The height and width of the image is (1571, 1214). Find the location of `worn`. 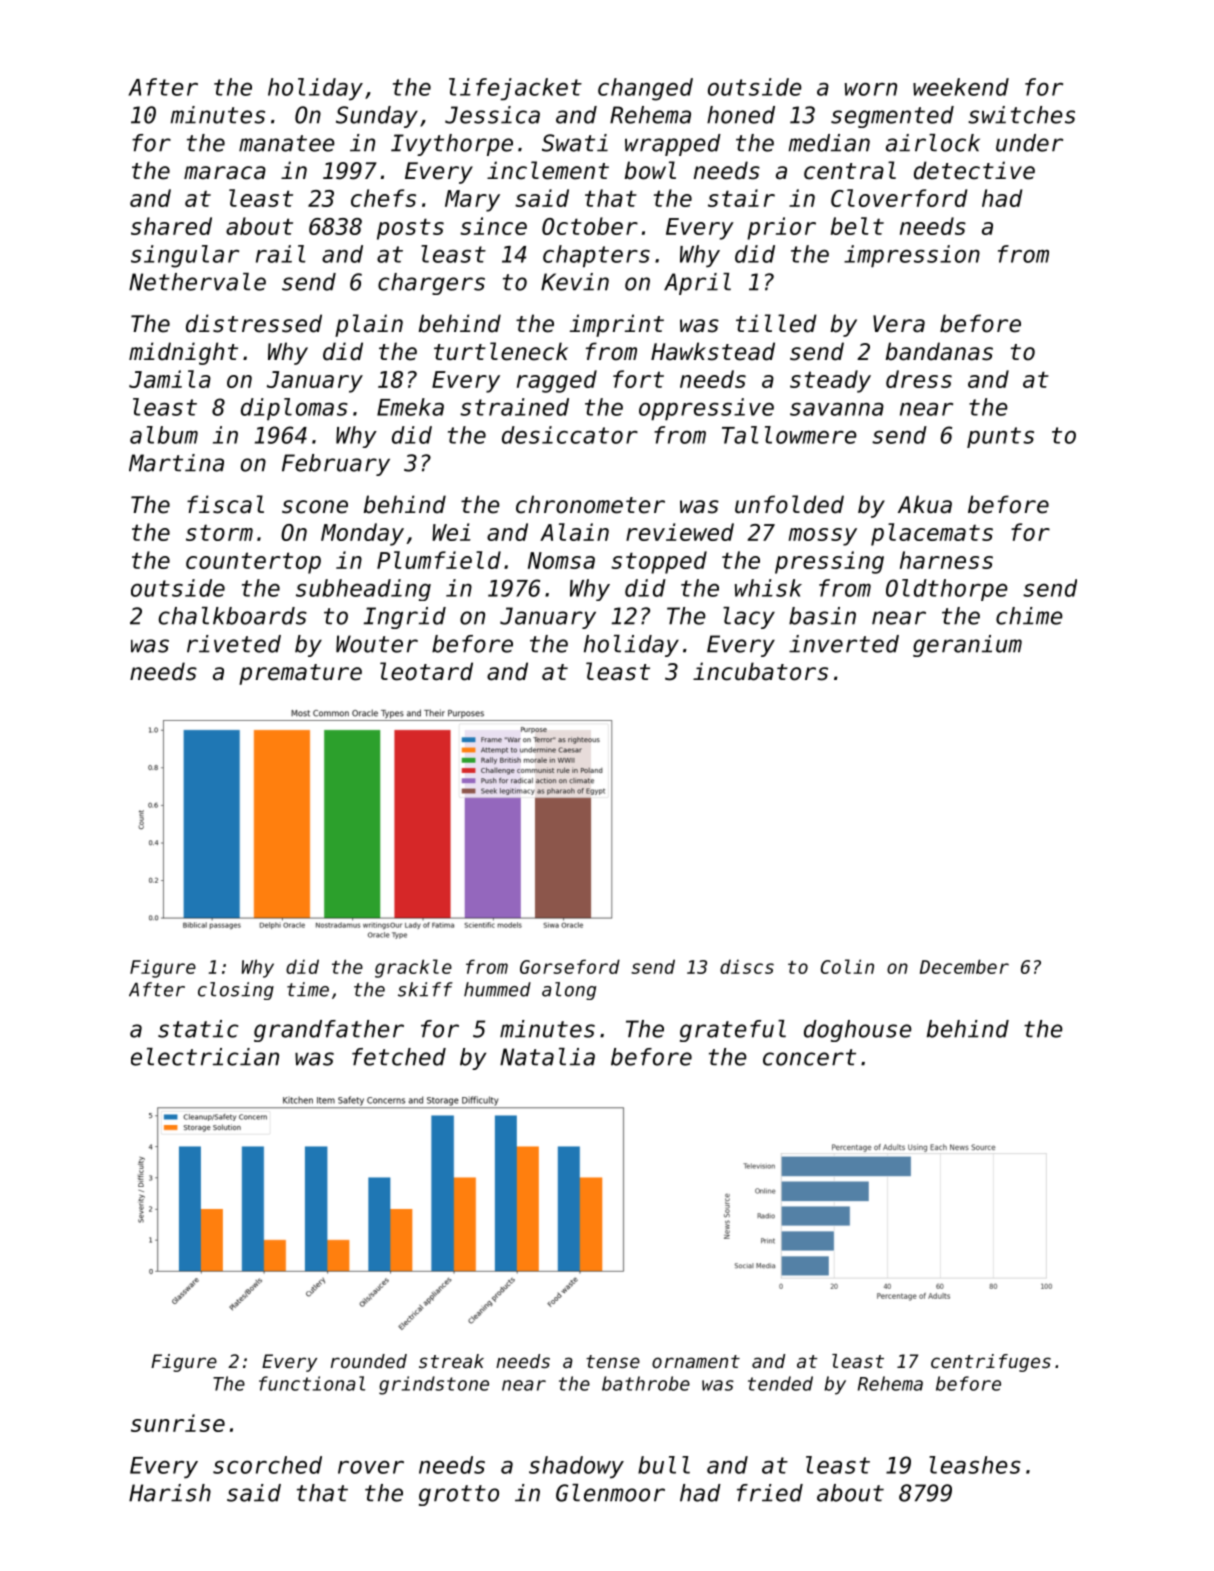

worn is located at coordinates (871, 89).
